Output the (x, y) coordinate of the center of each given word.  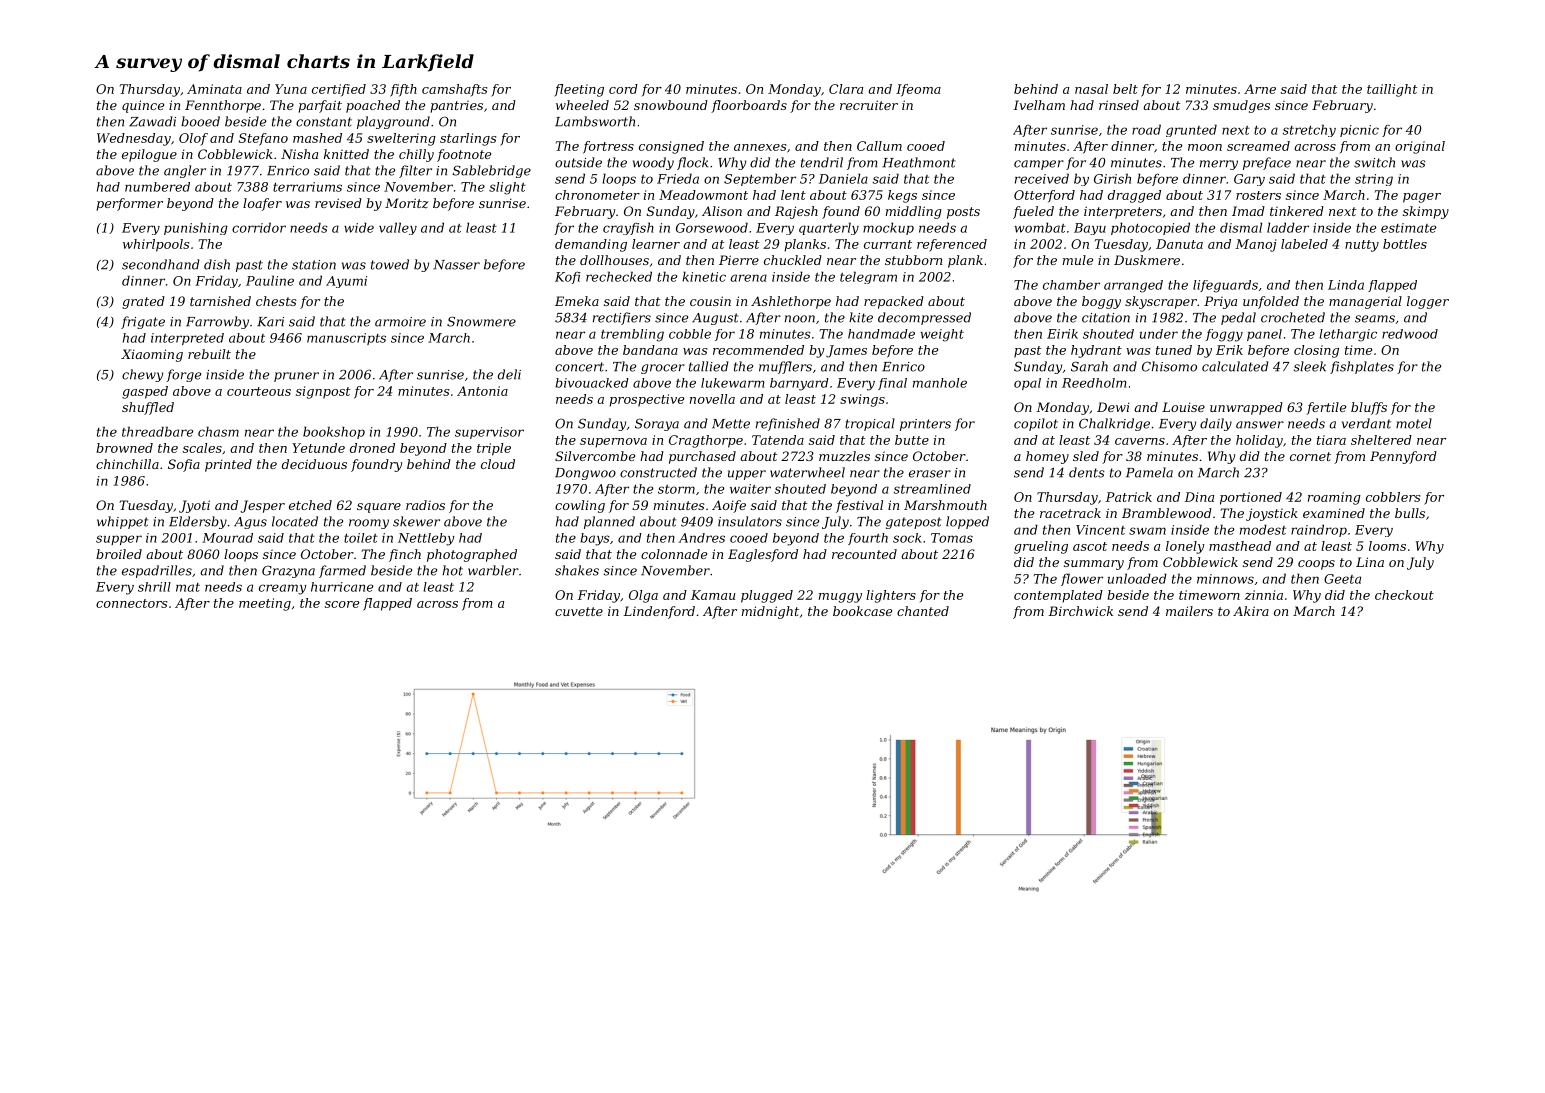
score (342, 604)
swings (862, 400)
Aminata (214, 89)
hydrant (1096, 351)
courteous (259, 391)
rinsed (1119, 105)
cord (623, 89)
